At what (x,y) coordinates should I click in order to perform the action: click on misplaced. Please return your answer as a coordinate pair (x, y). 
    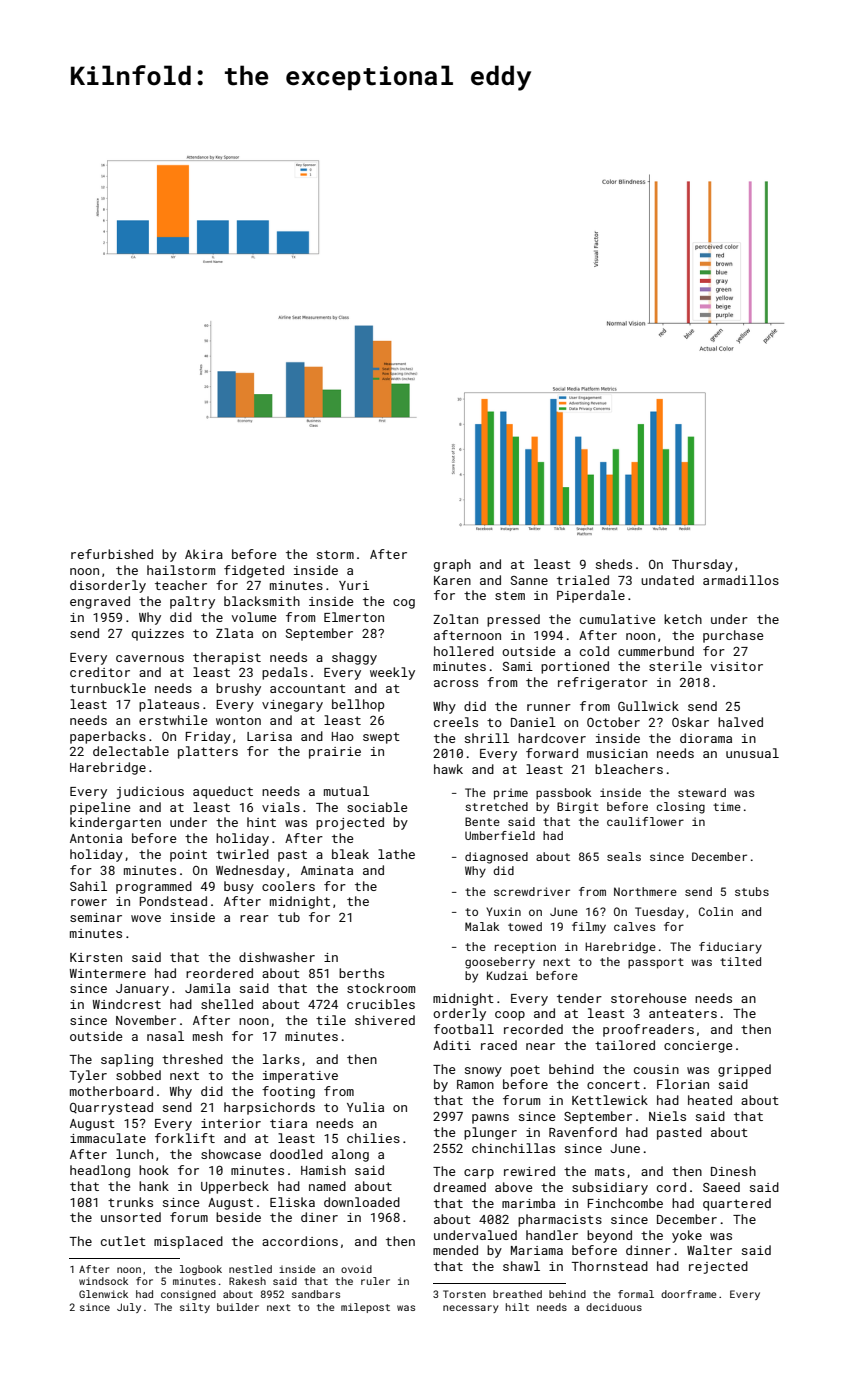
    Looking at the image, I should click on (188, 1242).
